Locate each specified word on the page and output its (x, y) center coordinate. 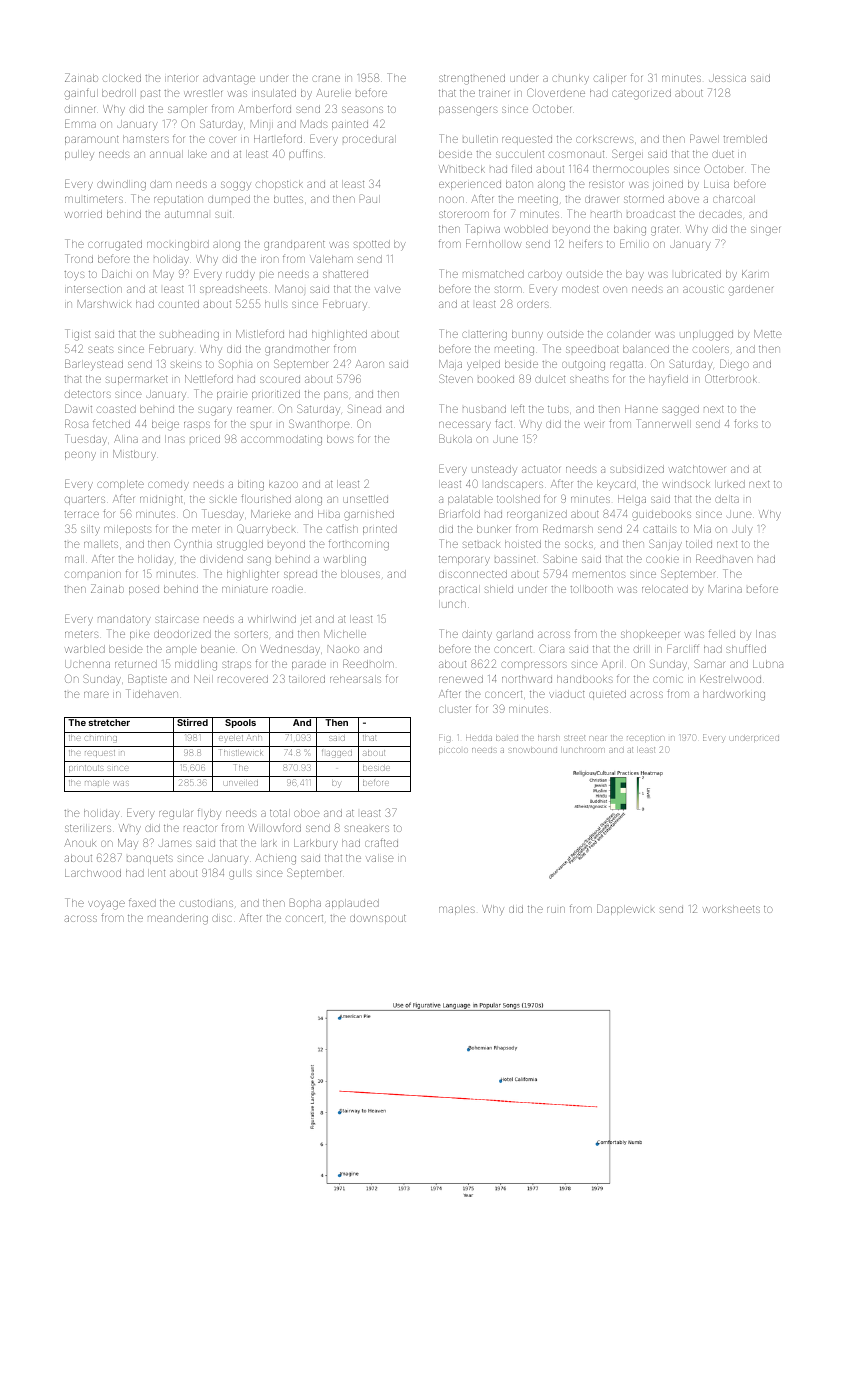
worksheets (731, 909)
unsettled (365, 499)
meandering (178, 919)
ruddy (240, 275)
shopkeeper (650, 635)
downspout (378, 919)
